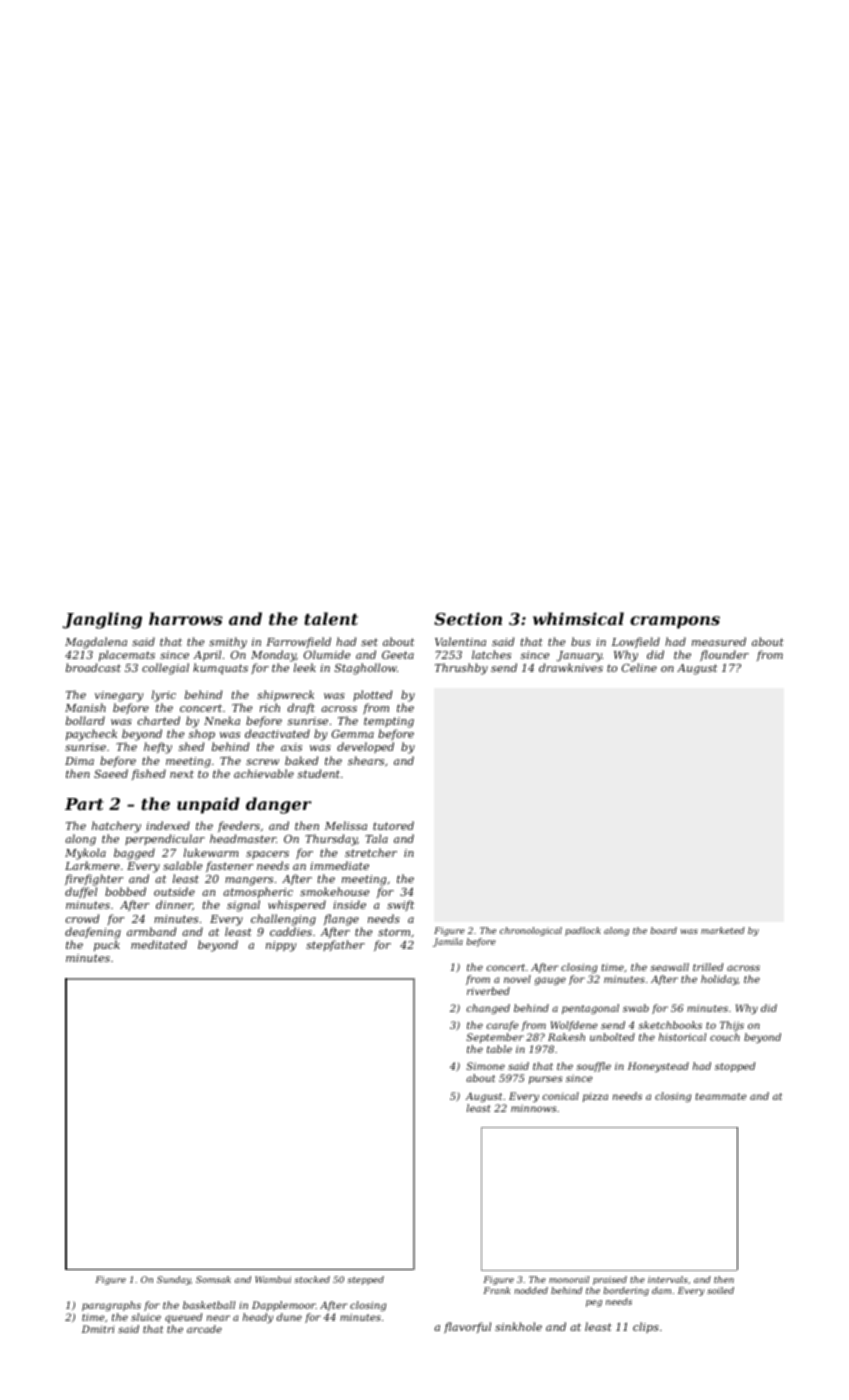 Image resolution: width=849 pixels, height=1400 pixels. I want to click on Jangling, so click(102, 620).
